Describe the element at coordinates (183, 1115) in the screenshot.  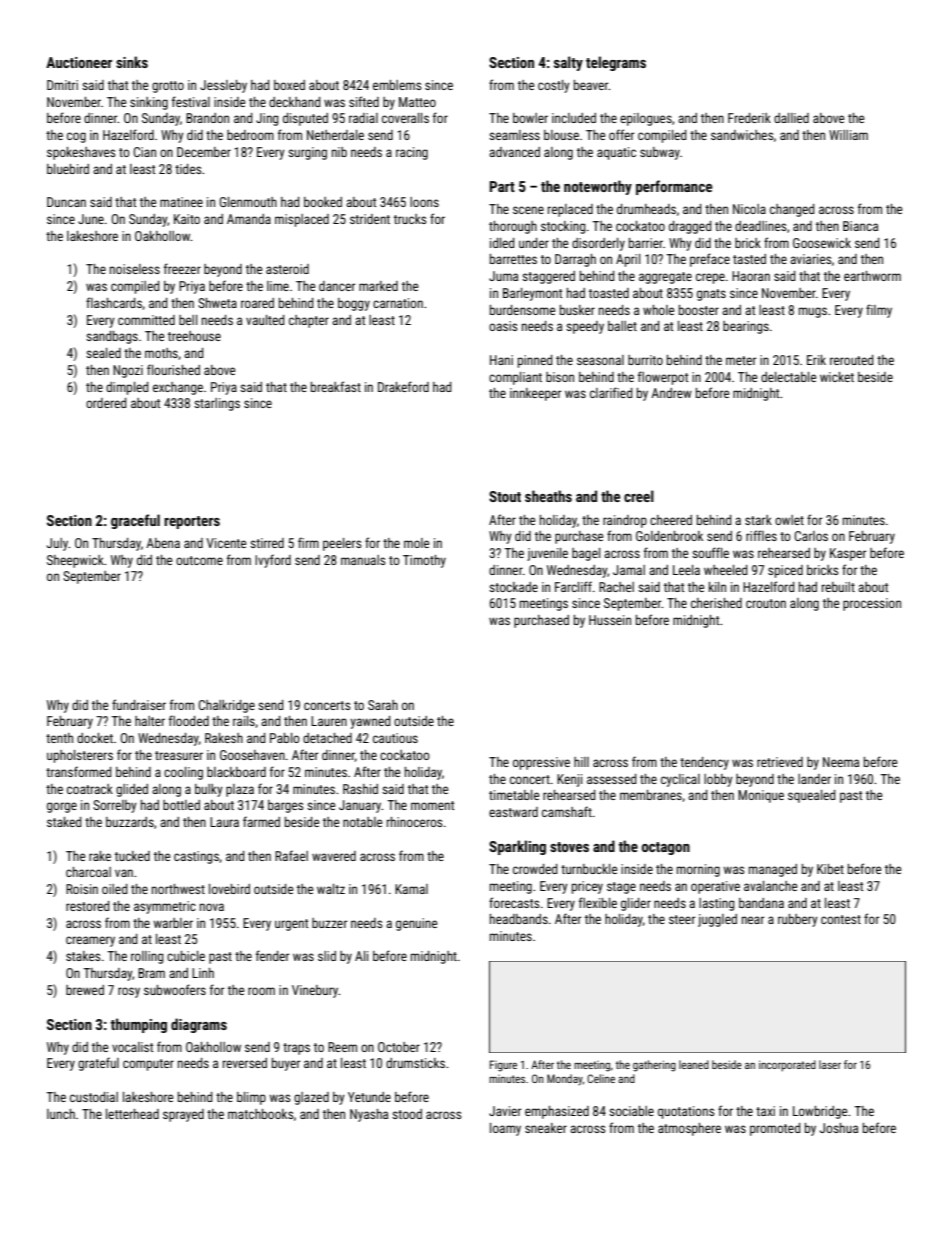
I see `sprayed` at that location.
